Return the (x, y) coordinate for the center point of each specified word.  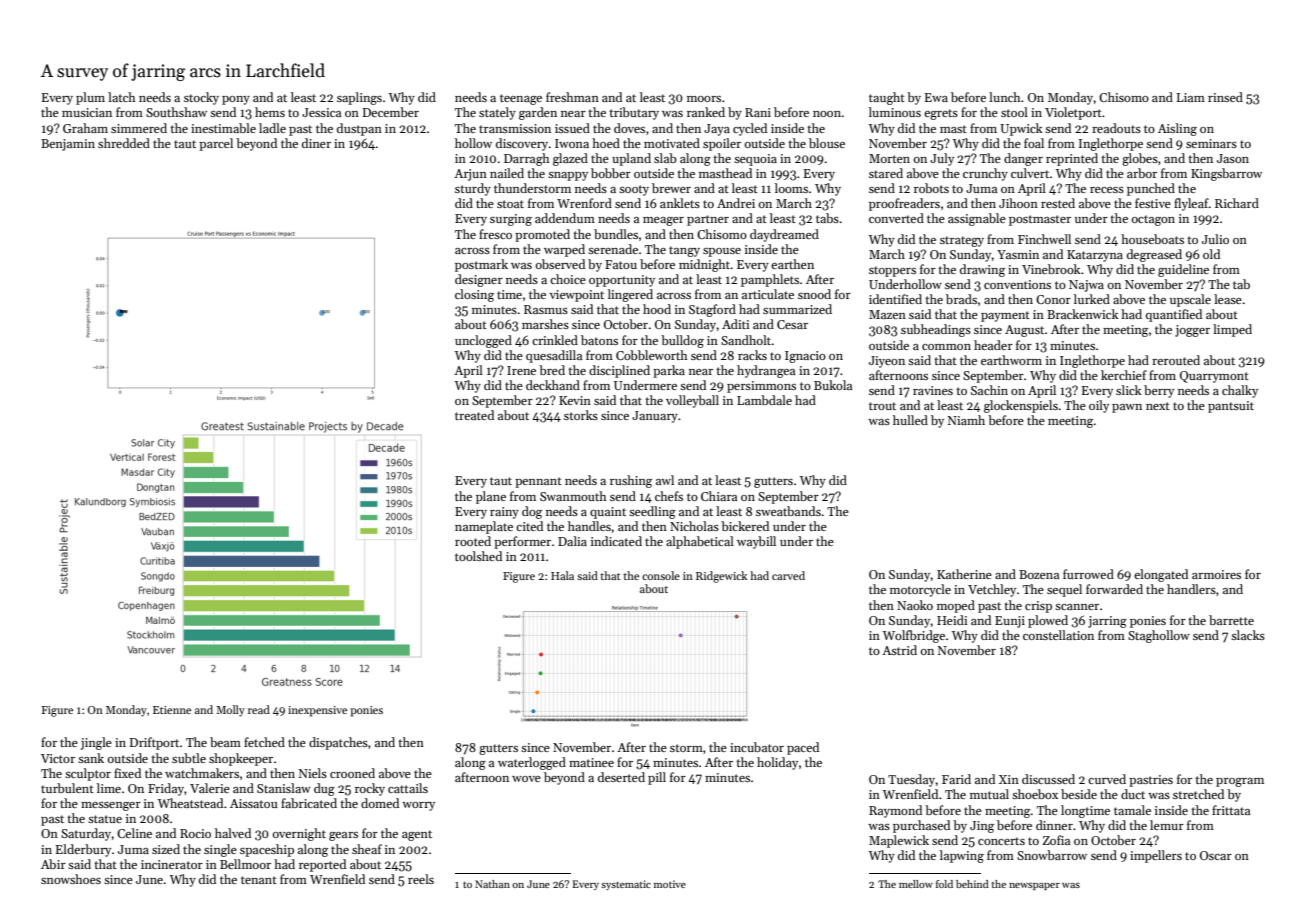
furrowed (1088, 574)
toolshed (478, 556)
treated (474, 415)
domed (380, 803)
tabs (827, 218)
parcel (216, 144)
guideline (1183, 270)
